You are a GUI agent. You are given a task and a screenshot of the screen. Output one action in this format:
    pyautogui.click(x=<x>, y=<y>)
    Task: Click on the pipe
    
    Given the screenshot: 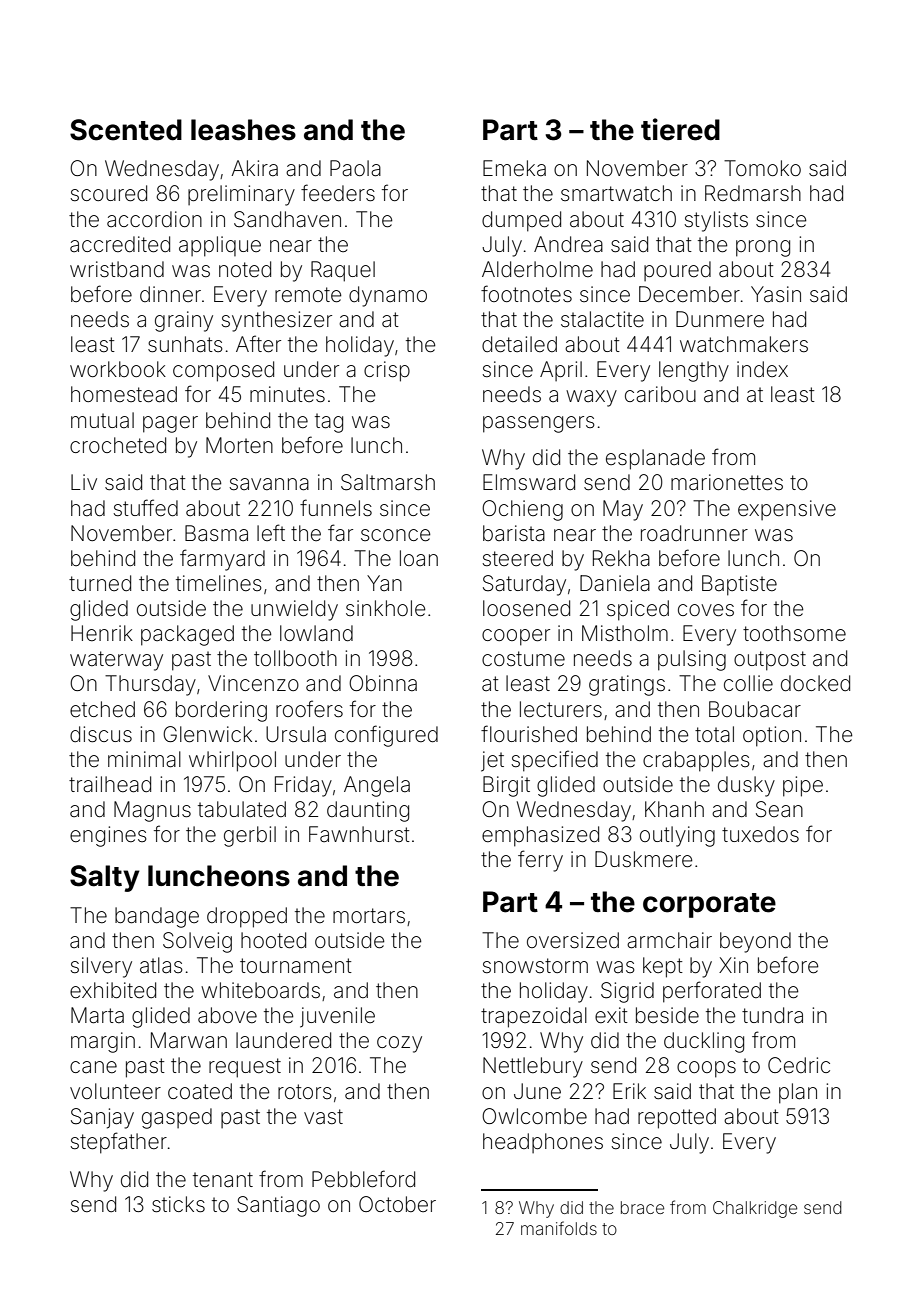 What is the action you would take?
    pyautogui.click(x=803, y=786)
